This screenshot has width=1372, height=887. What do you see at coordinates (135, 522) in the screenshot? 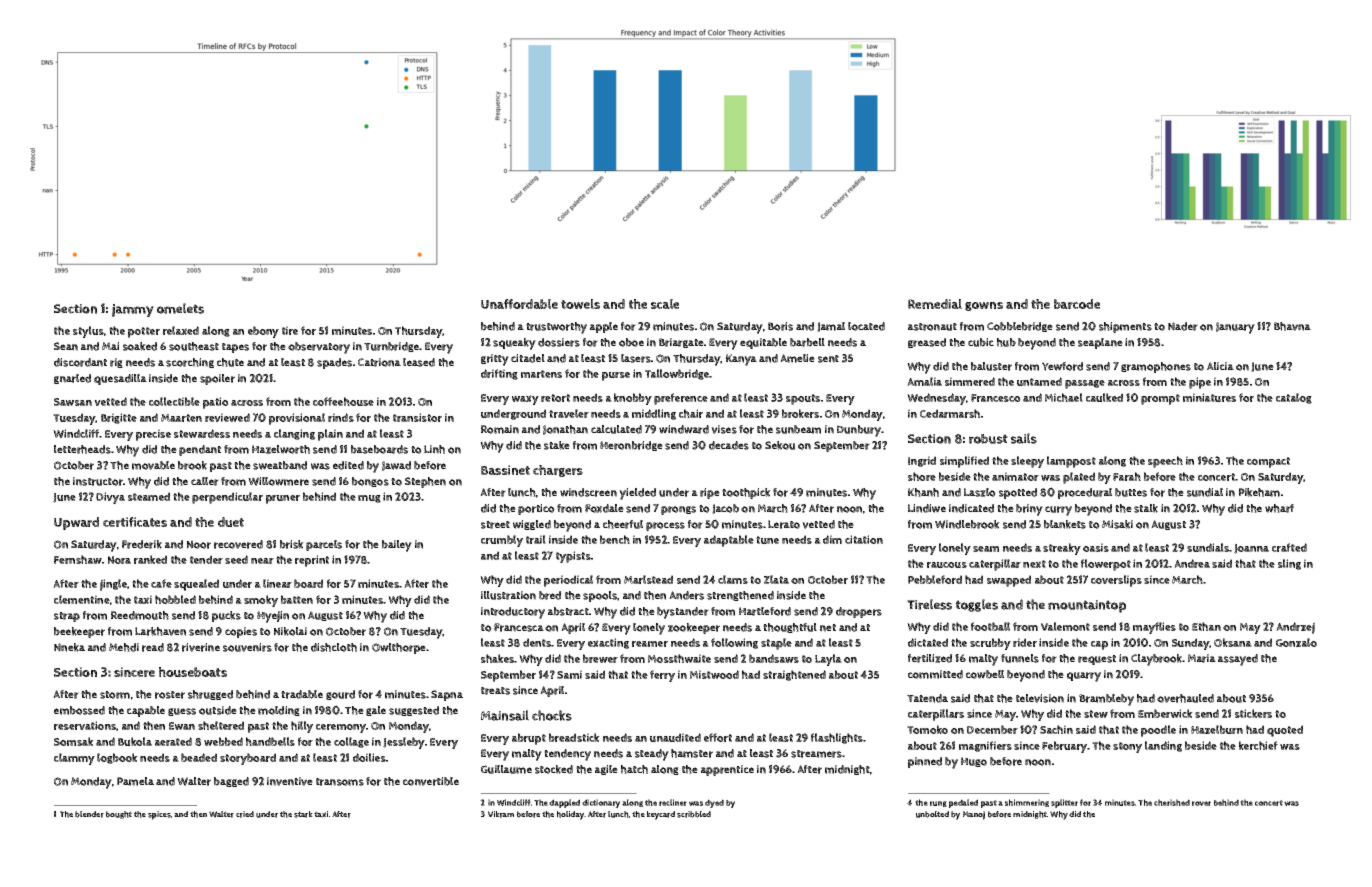
I see `certificates` at bounding box center [135, 522].
